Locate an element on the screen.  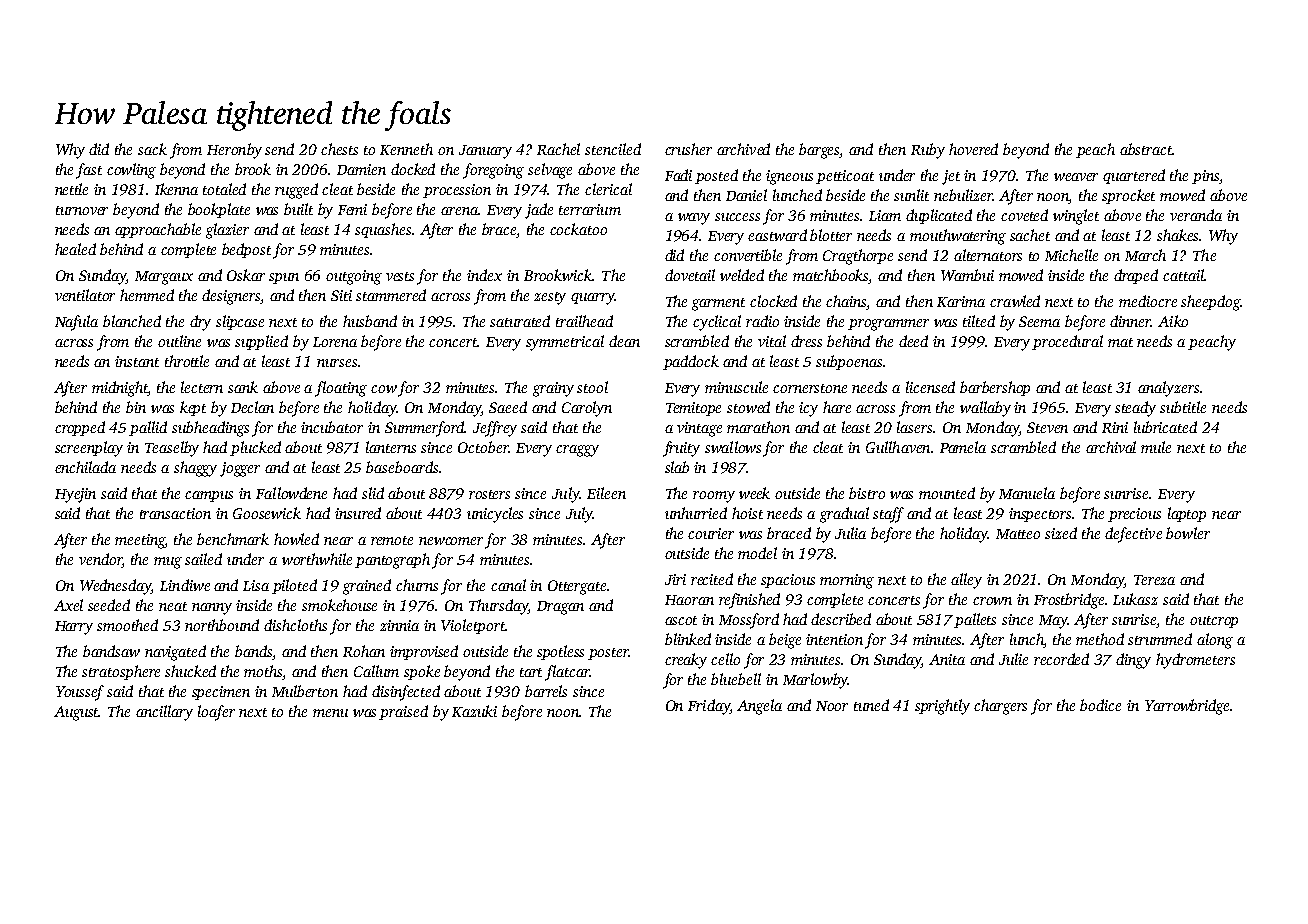
steady is located at coordinates (1135, 409).
